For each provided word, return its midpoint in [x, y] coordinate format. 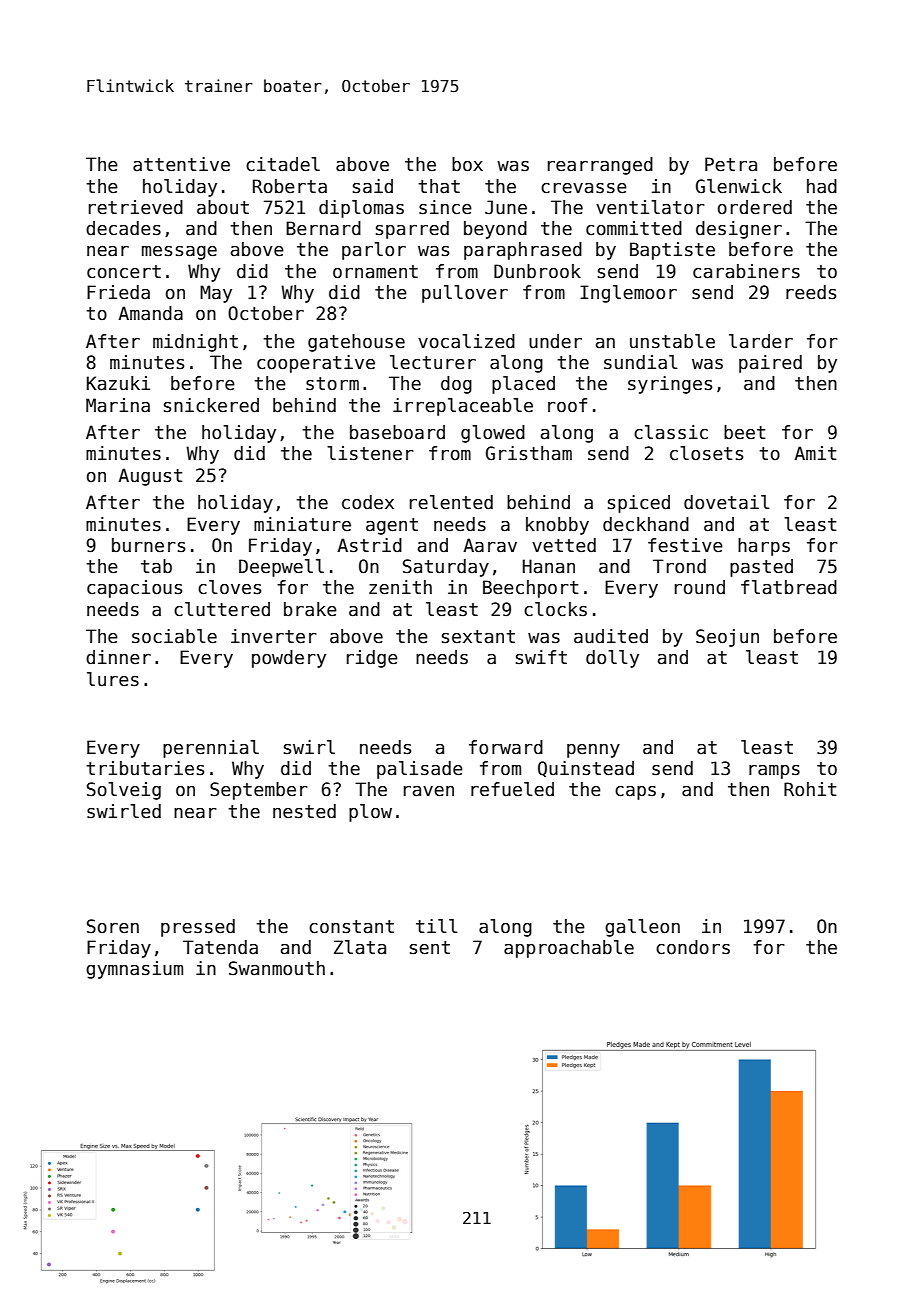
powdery [289, 659]
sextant [478, 637]
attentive [181, 164]
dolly [612, 659]
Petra [731, 164]
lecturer [433, 362]
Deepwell [281, 568]
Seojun [727, 638]
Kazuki [118, 383]
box [467, 164]
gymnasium [134, 970]
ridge [372, 659]
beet [745, 432]
